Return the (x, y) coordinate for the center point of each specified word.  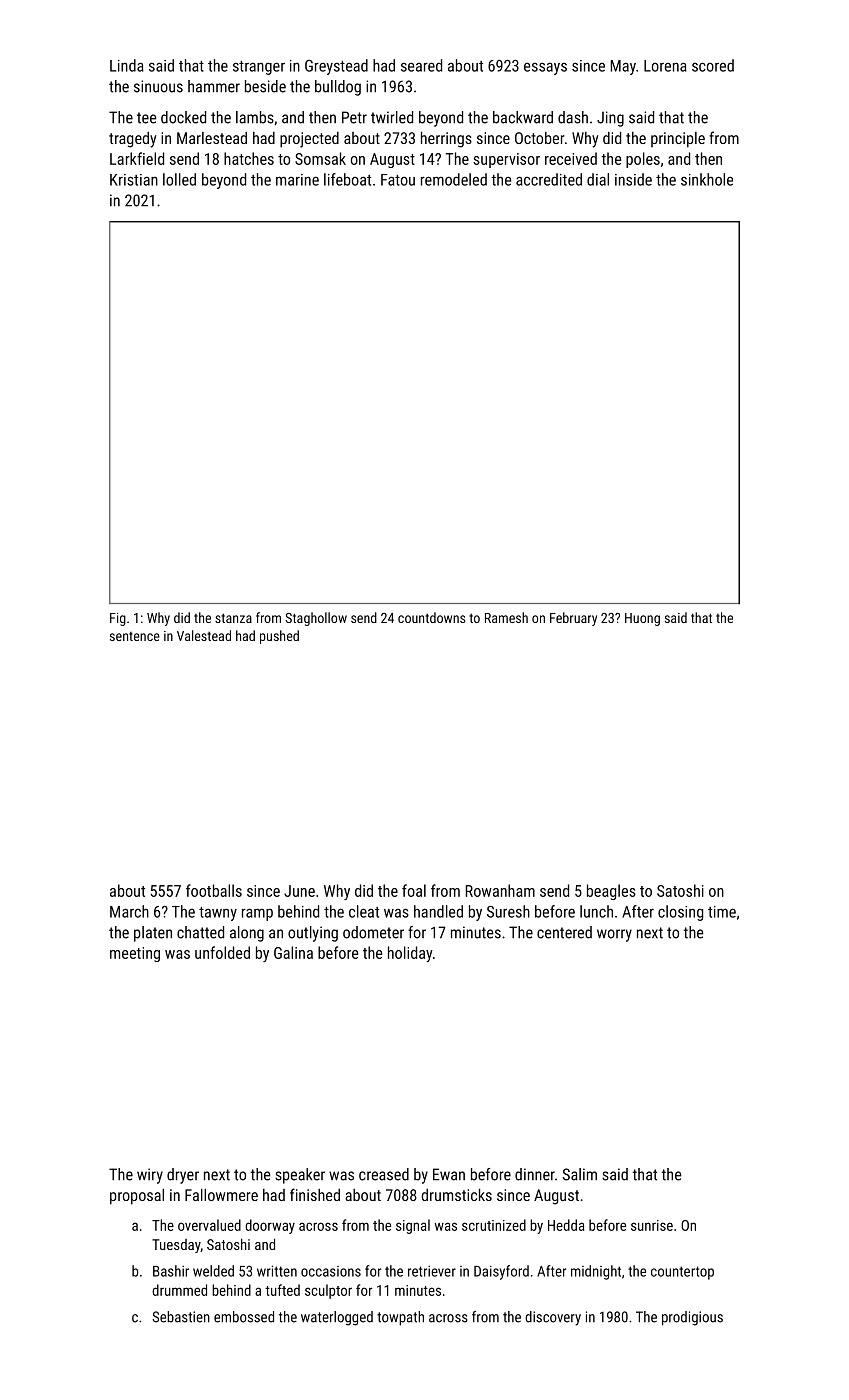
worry (614, 935)
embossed (244, 1317)
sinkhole (707, 179)
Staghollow (316, 619)
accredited (549, 179)
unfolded (222, 952)
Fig (118, 619)
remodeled (454, 179)
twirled (392, 117)
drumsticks (456, 1195)
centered (564, 932)
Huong (642, 619)
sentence (135, 636)
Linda (127, 65)
